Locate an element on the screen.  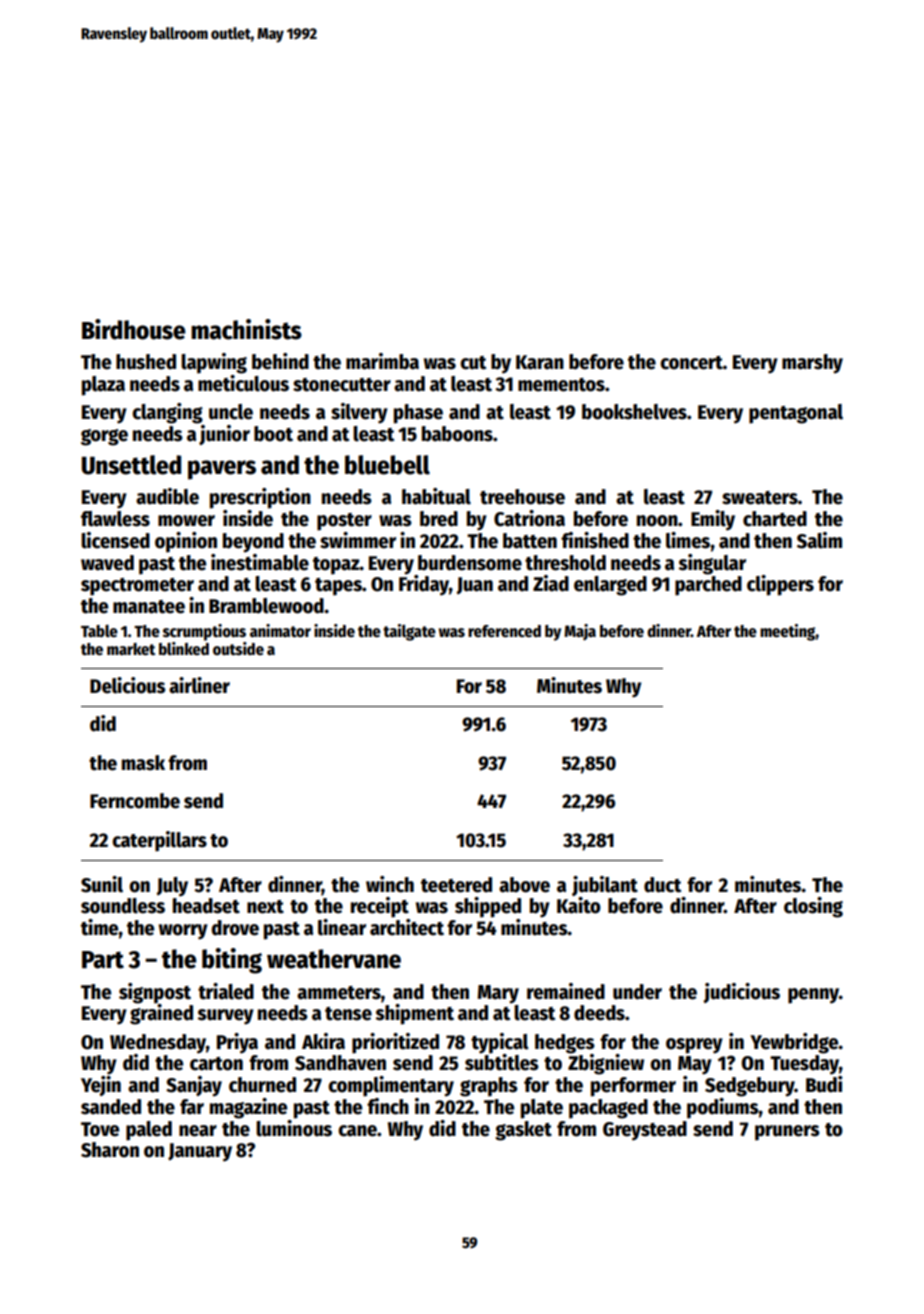
machinists is located at coordinates (246, 329).
